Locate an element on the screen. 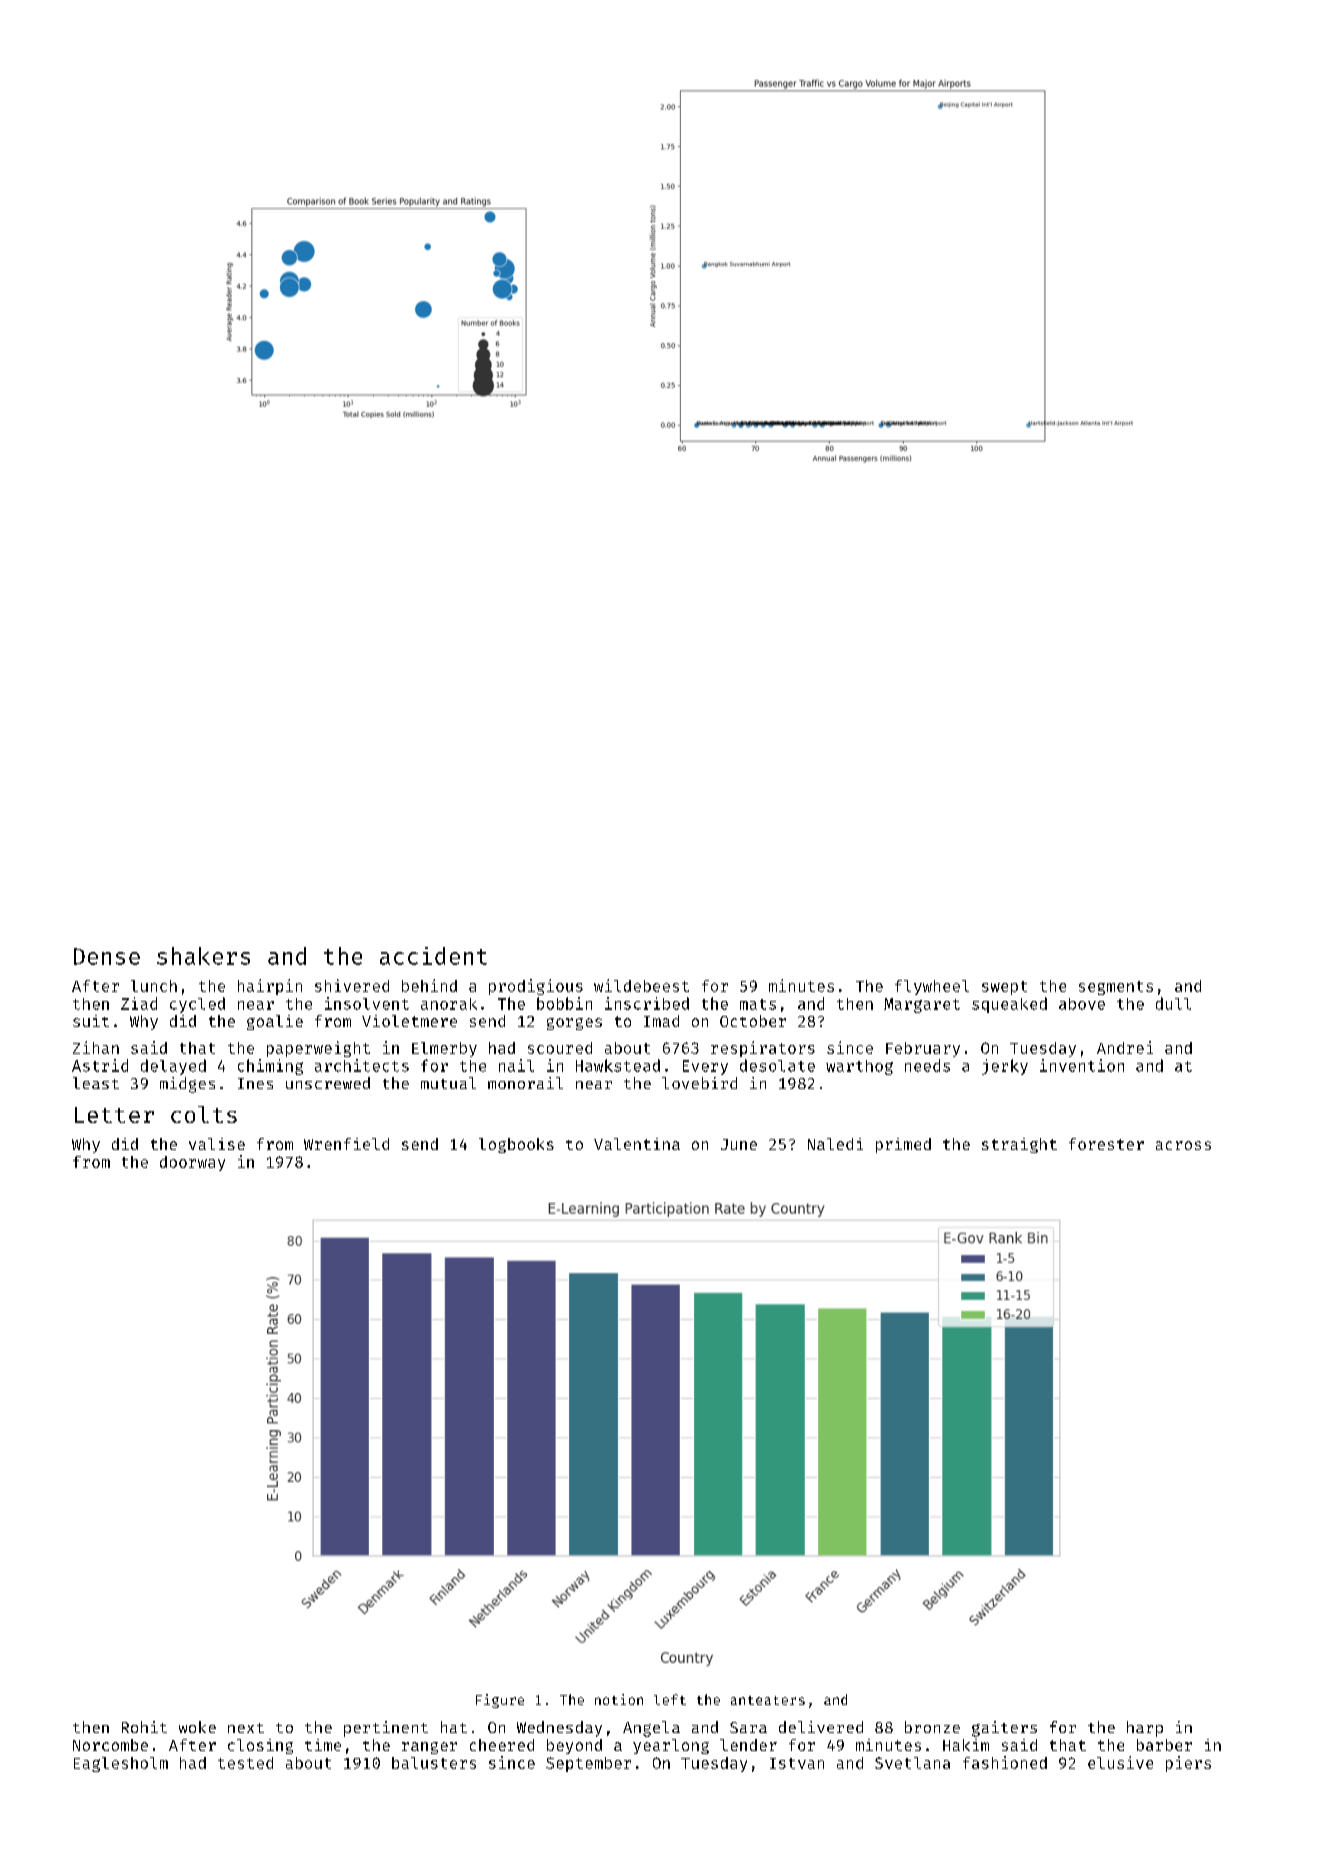  Valentina is located at coordinates (637, 1144).
